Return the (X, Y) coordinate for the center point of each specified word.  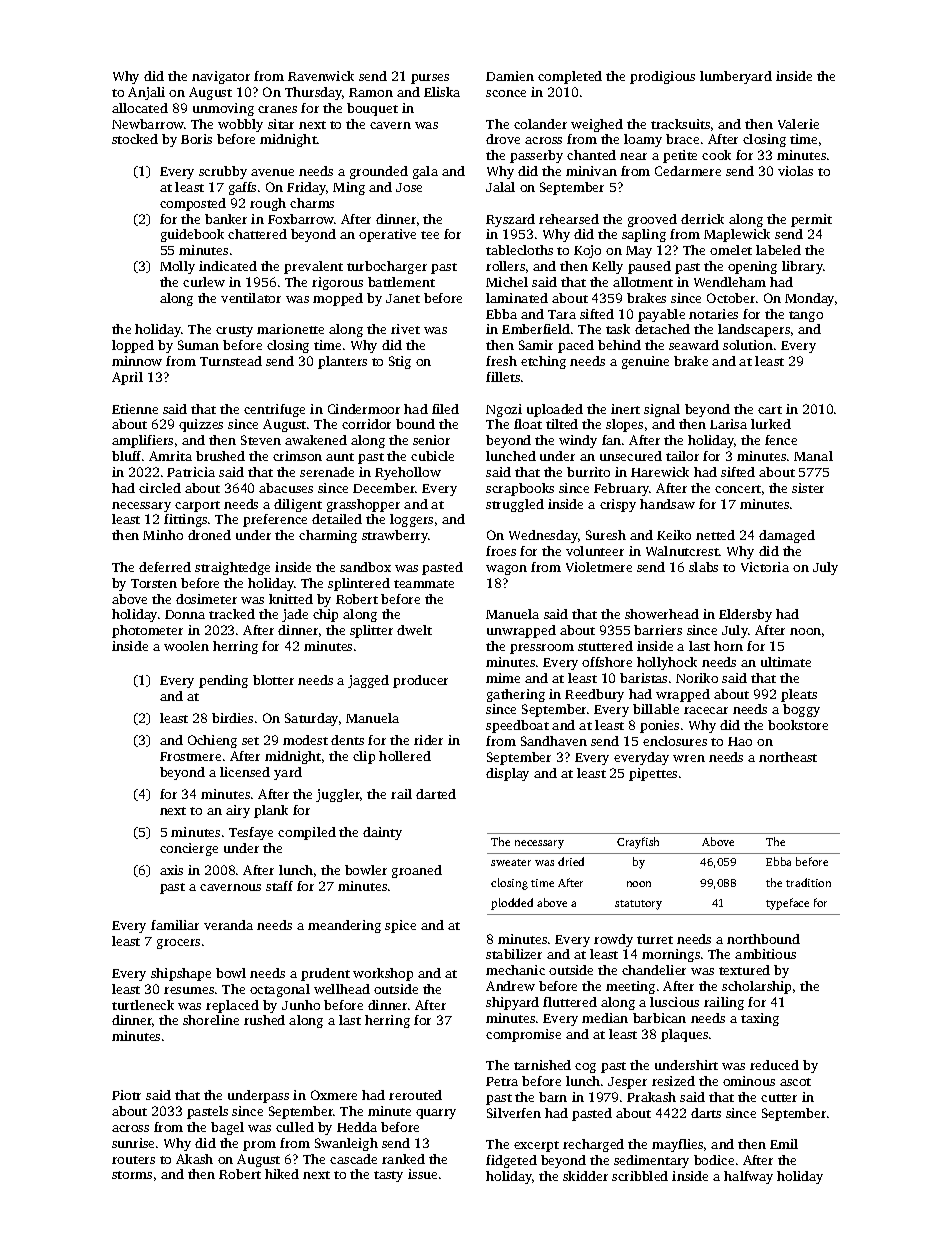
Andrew (510, 986)
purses (430, 79)
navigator (221, 77)
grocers (178, 944)
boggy (801, 710)
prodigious (662, 77)
